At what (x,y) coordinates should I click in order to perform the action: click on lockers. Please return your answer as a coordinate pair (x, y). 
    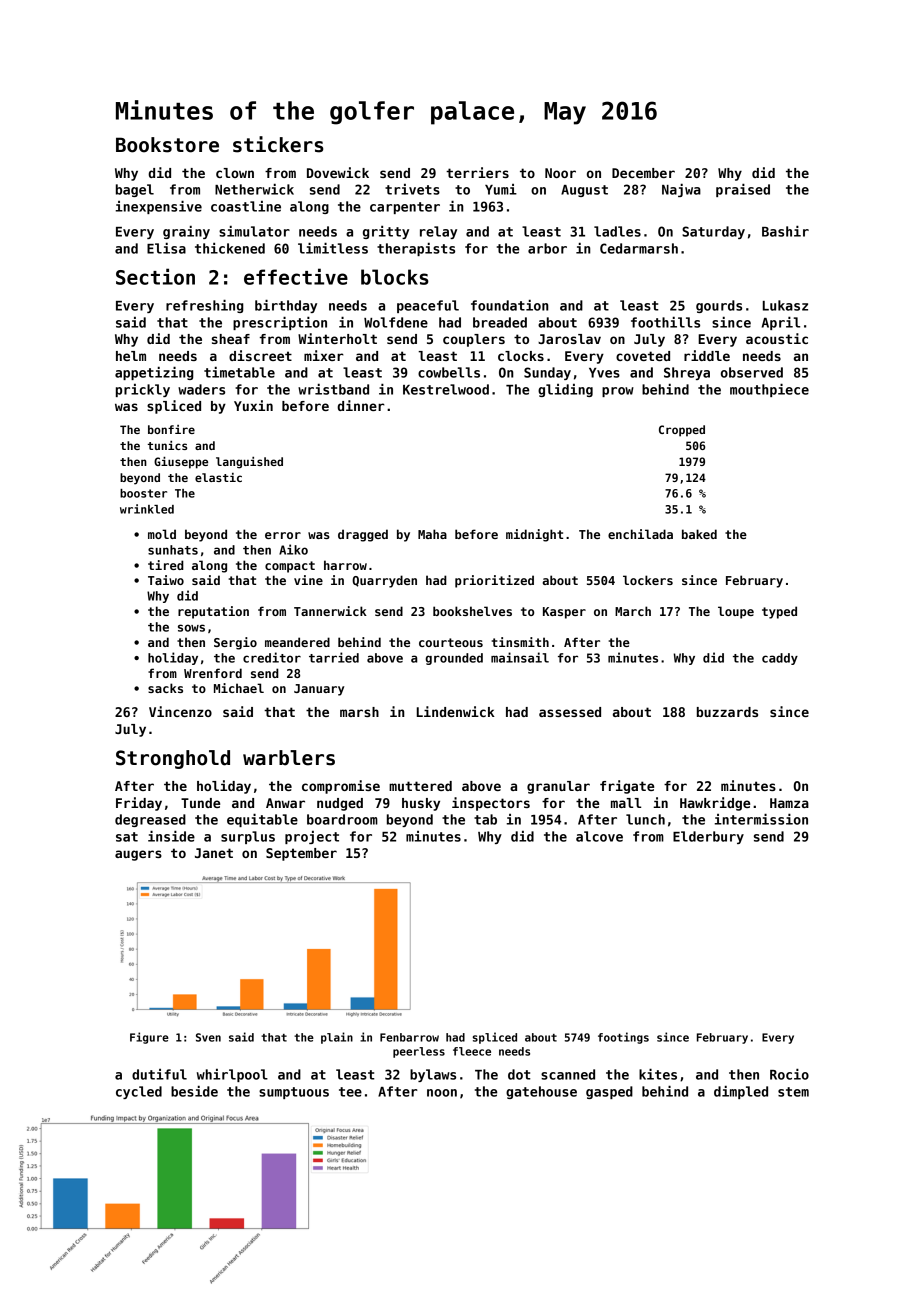
    Looking at the image, I should click on (648, 580).
